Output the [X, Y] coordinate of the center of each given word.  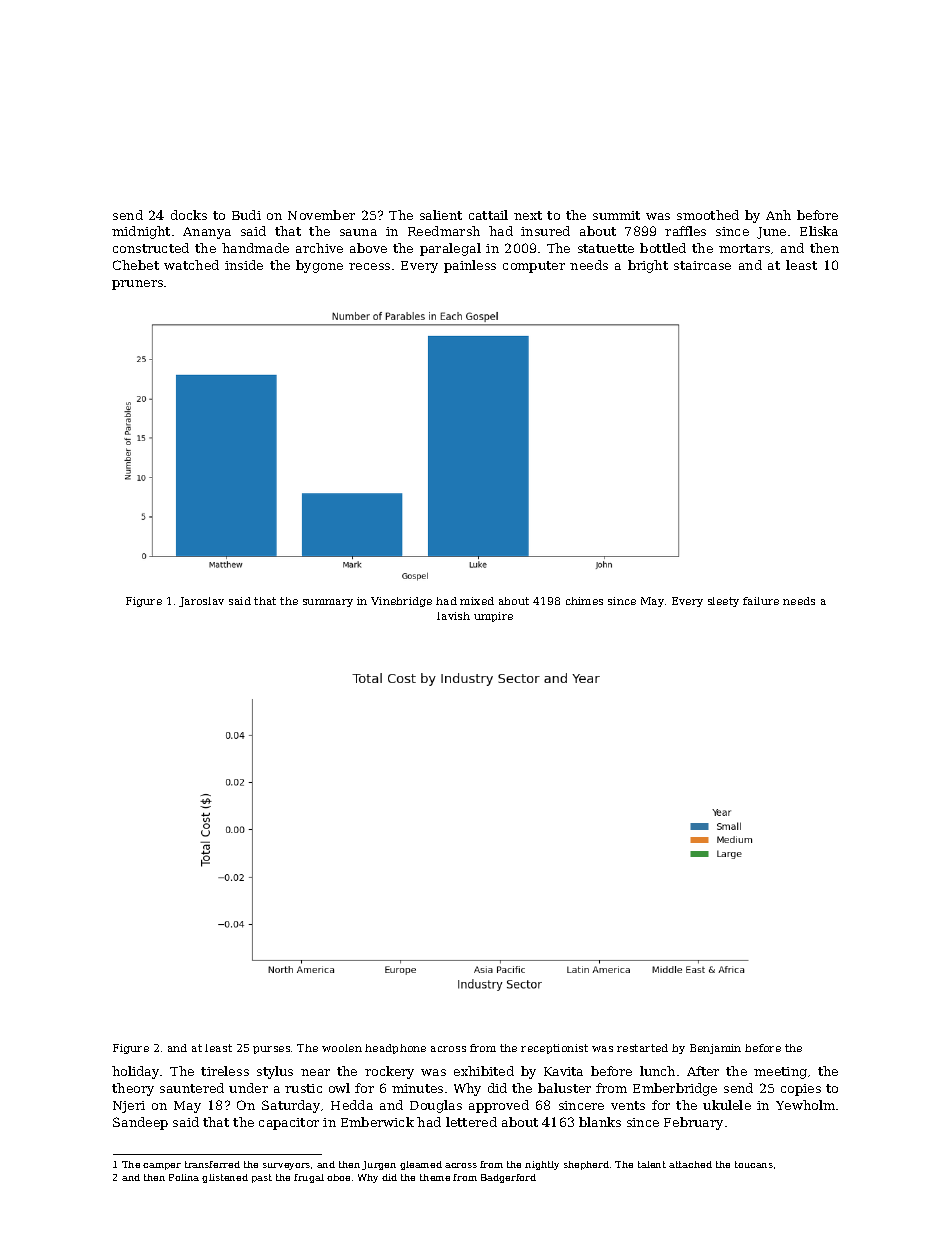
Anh [778, 215]
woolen [342, 1048]
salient [441, 215]
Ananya [207, 233]
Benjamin [715, 1049]
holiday [135, 1072]
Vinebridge [401, 602]
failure [761, 601]
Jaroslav [201, 602]
